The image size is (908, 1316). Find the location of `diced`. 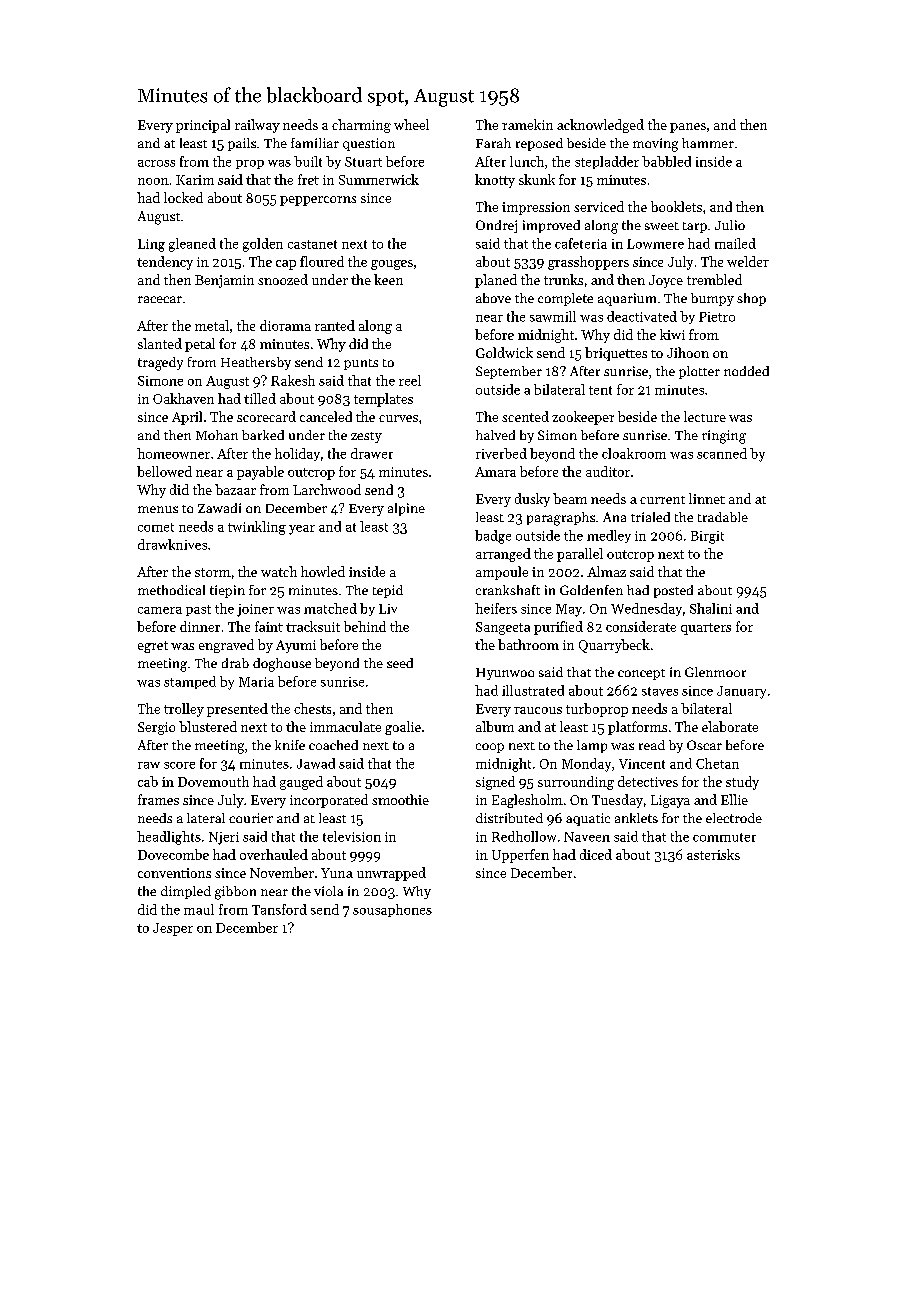

diced is located at coordinates (596, 854).
